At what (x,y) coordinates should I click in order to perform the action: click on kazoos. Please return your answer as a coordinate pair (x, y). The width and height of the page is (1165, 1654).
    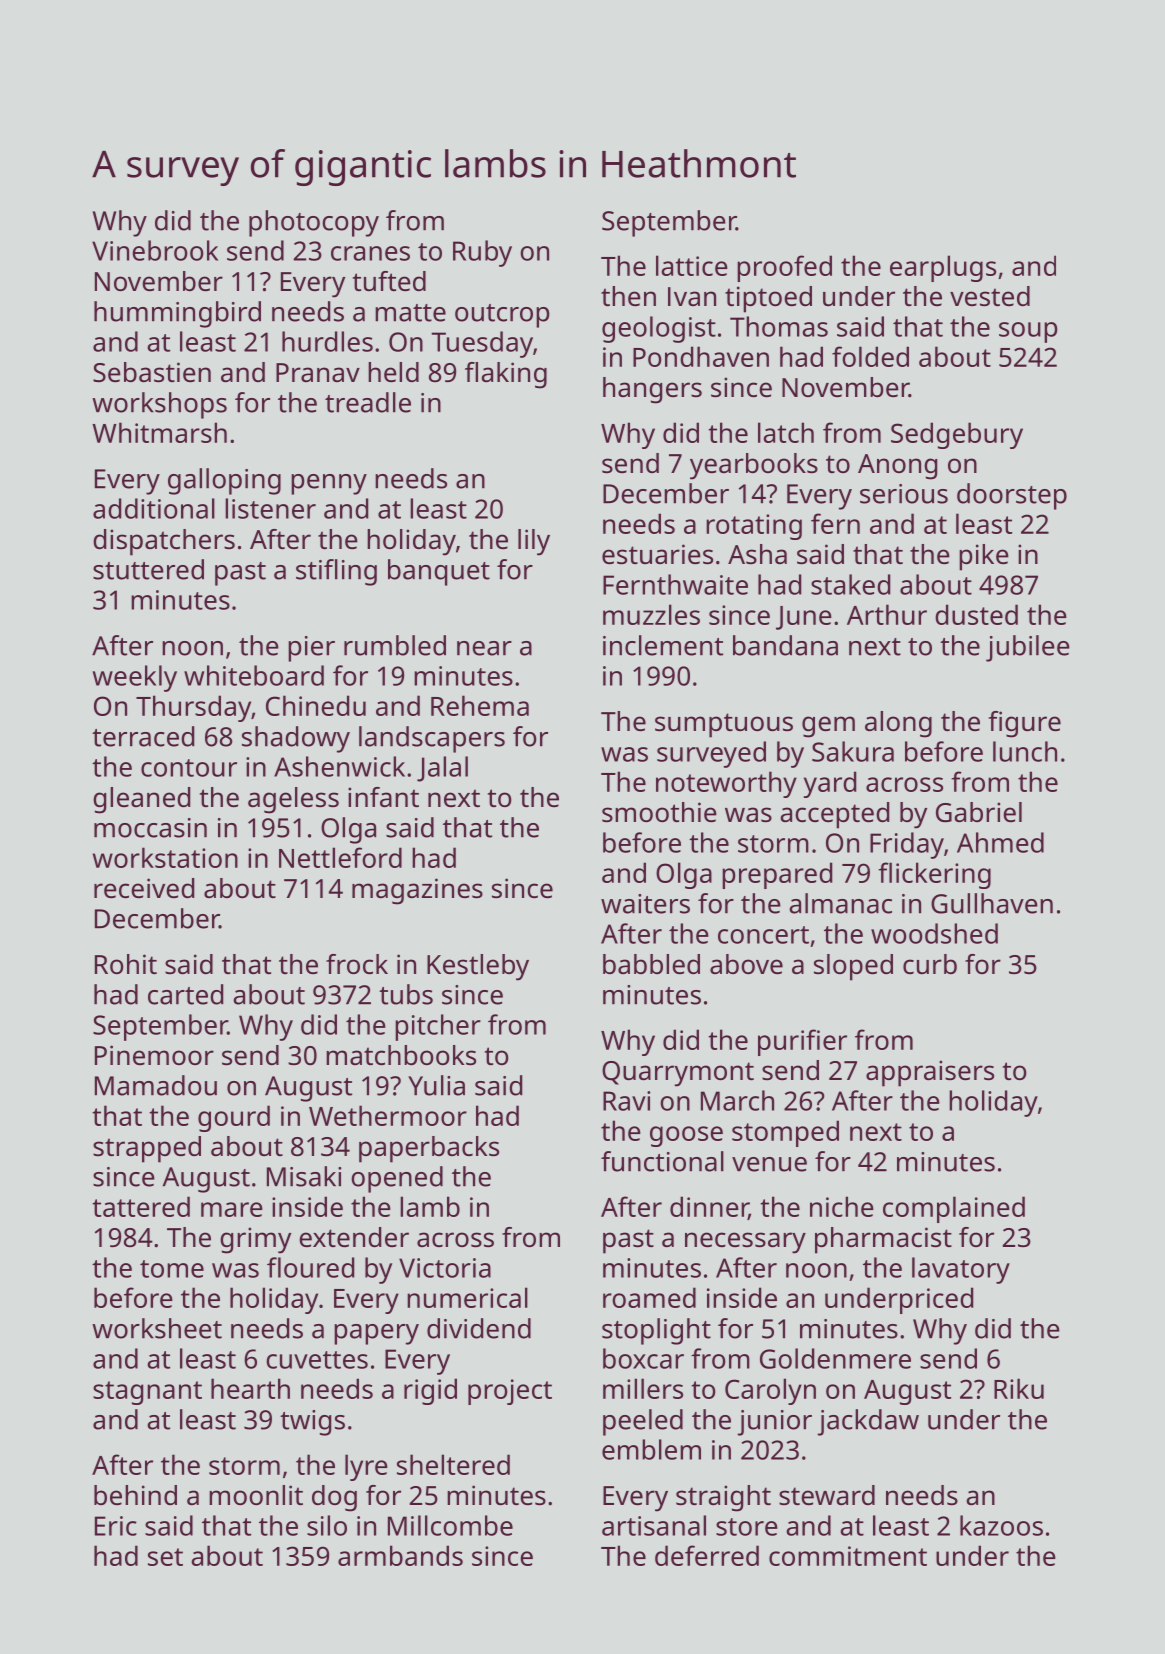
    Looking at the image, I should click on (1001, 1525).
